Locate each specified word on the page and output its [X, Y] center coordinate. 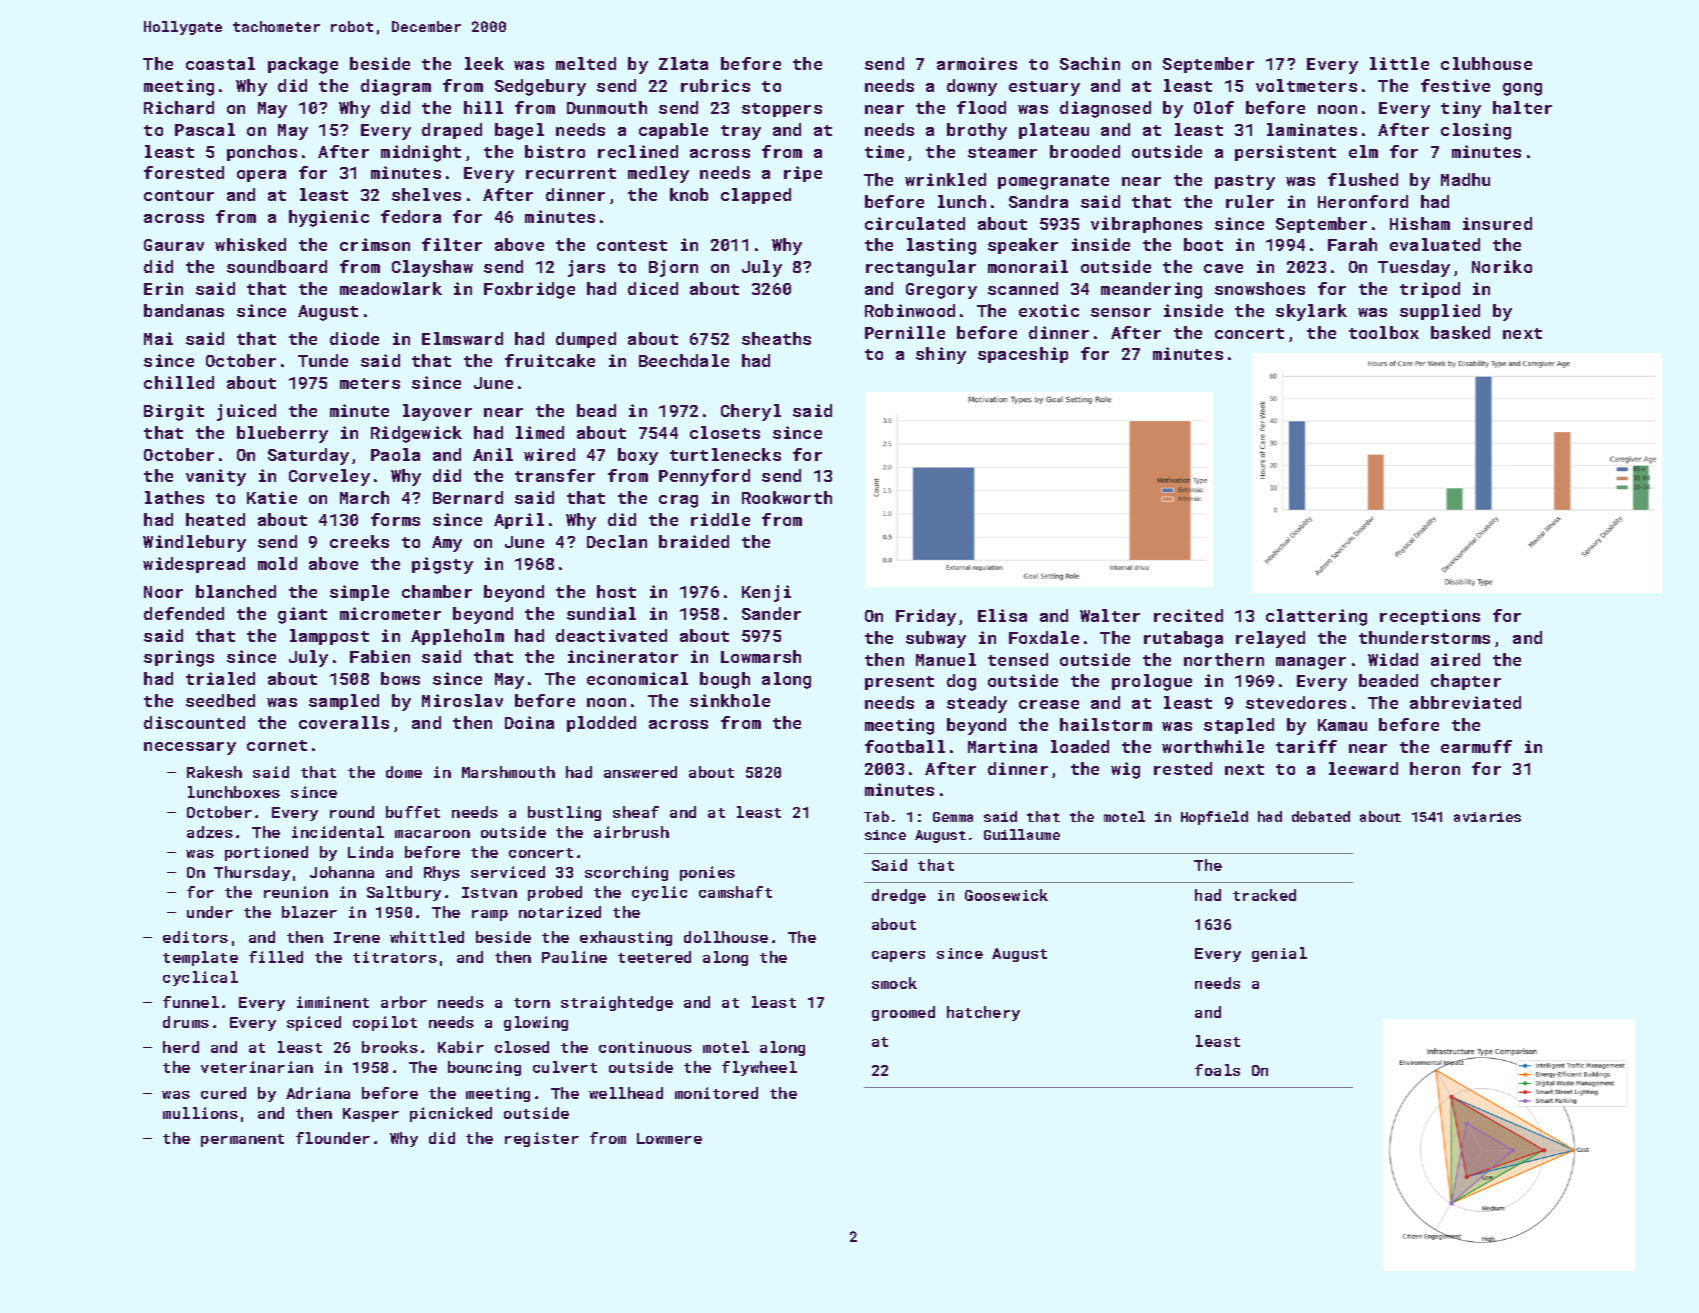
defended [184, 613]
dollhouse [726, 937]
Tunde [323, 360]
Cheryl [751, 412]
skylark [1311, 312]
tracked [1264, 895]
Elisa [1002, 615]
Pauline [574, 957]
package [303, 65]
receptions [1430, 617]
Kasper [371, 1115]
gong [1522, 89]
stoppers [782, 110]
